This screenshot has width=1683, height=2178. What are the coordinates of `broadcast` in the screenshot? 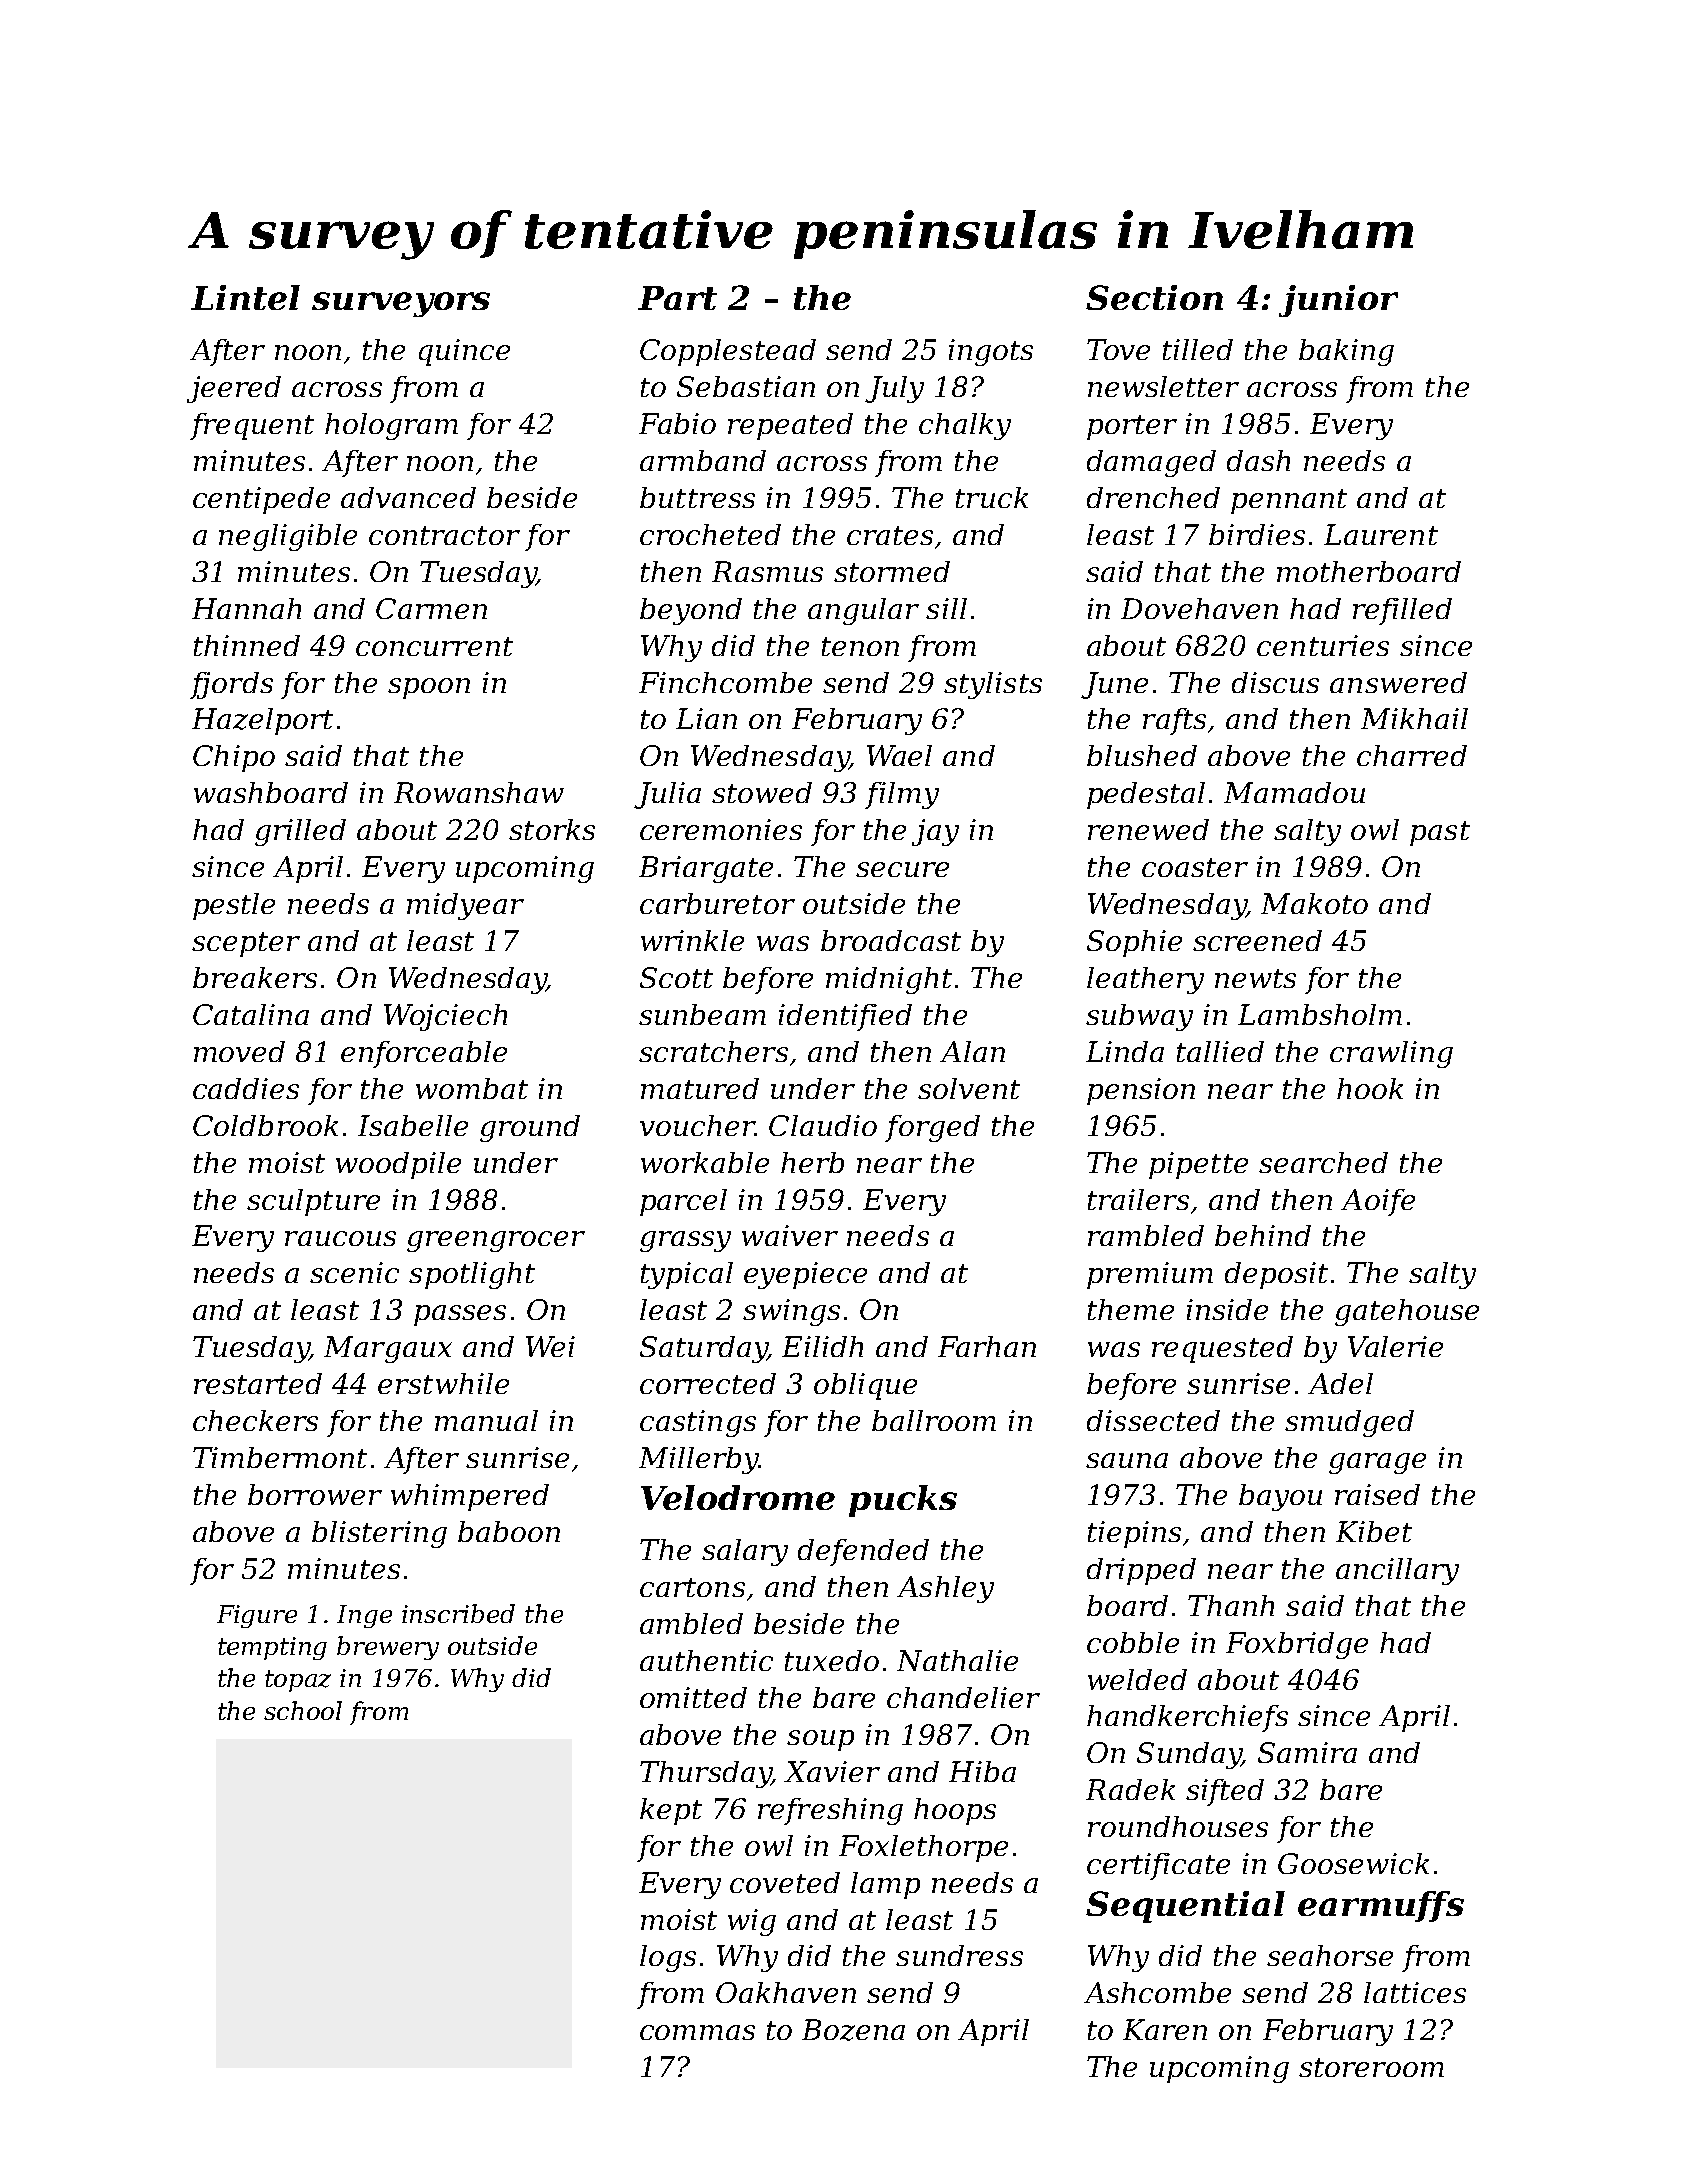 It's located at (891, 940).
